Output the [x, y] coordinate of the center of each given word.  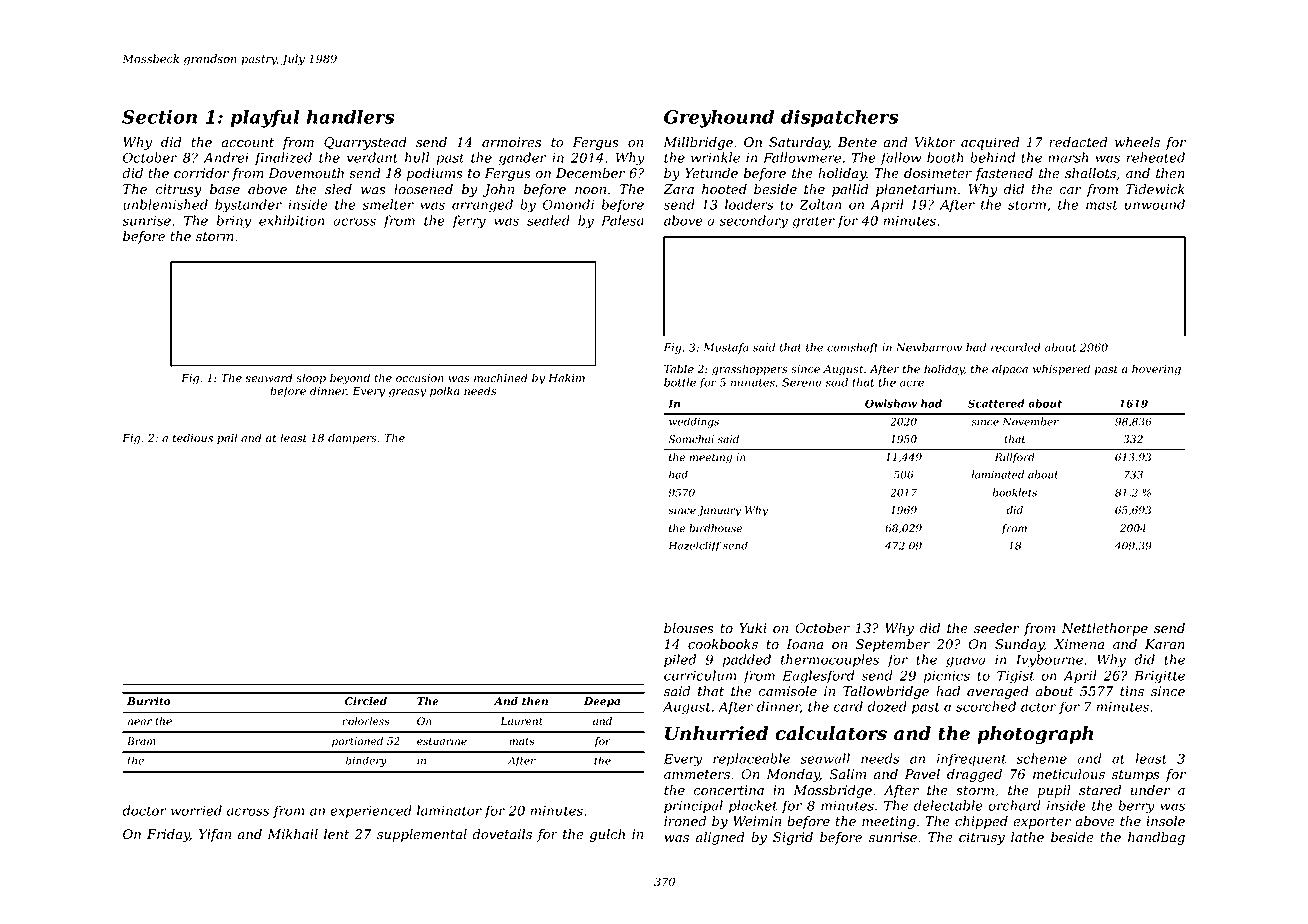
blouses [689, 628]
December [590, 173]
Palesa [622, 220]
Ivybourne [1049, 661]
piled [680, 660]
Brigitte [1159, 677]
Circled [366, 701]
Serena [801, 382]
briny [234, 222]
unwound [1155, 204]
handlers [350, 116]
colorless [366, 721]
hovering [1156, 370]
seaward [269, 377]
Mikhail [292, 834]
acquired [990, 143]
